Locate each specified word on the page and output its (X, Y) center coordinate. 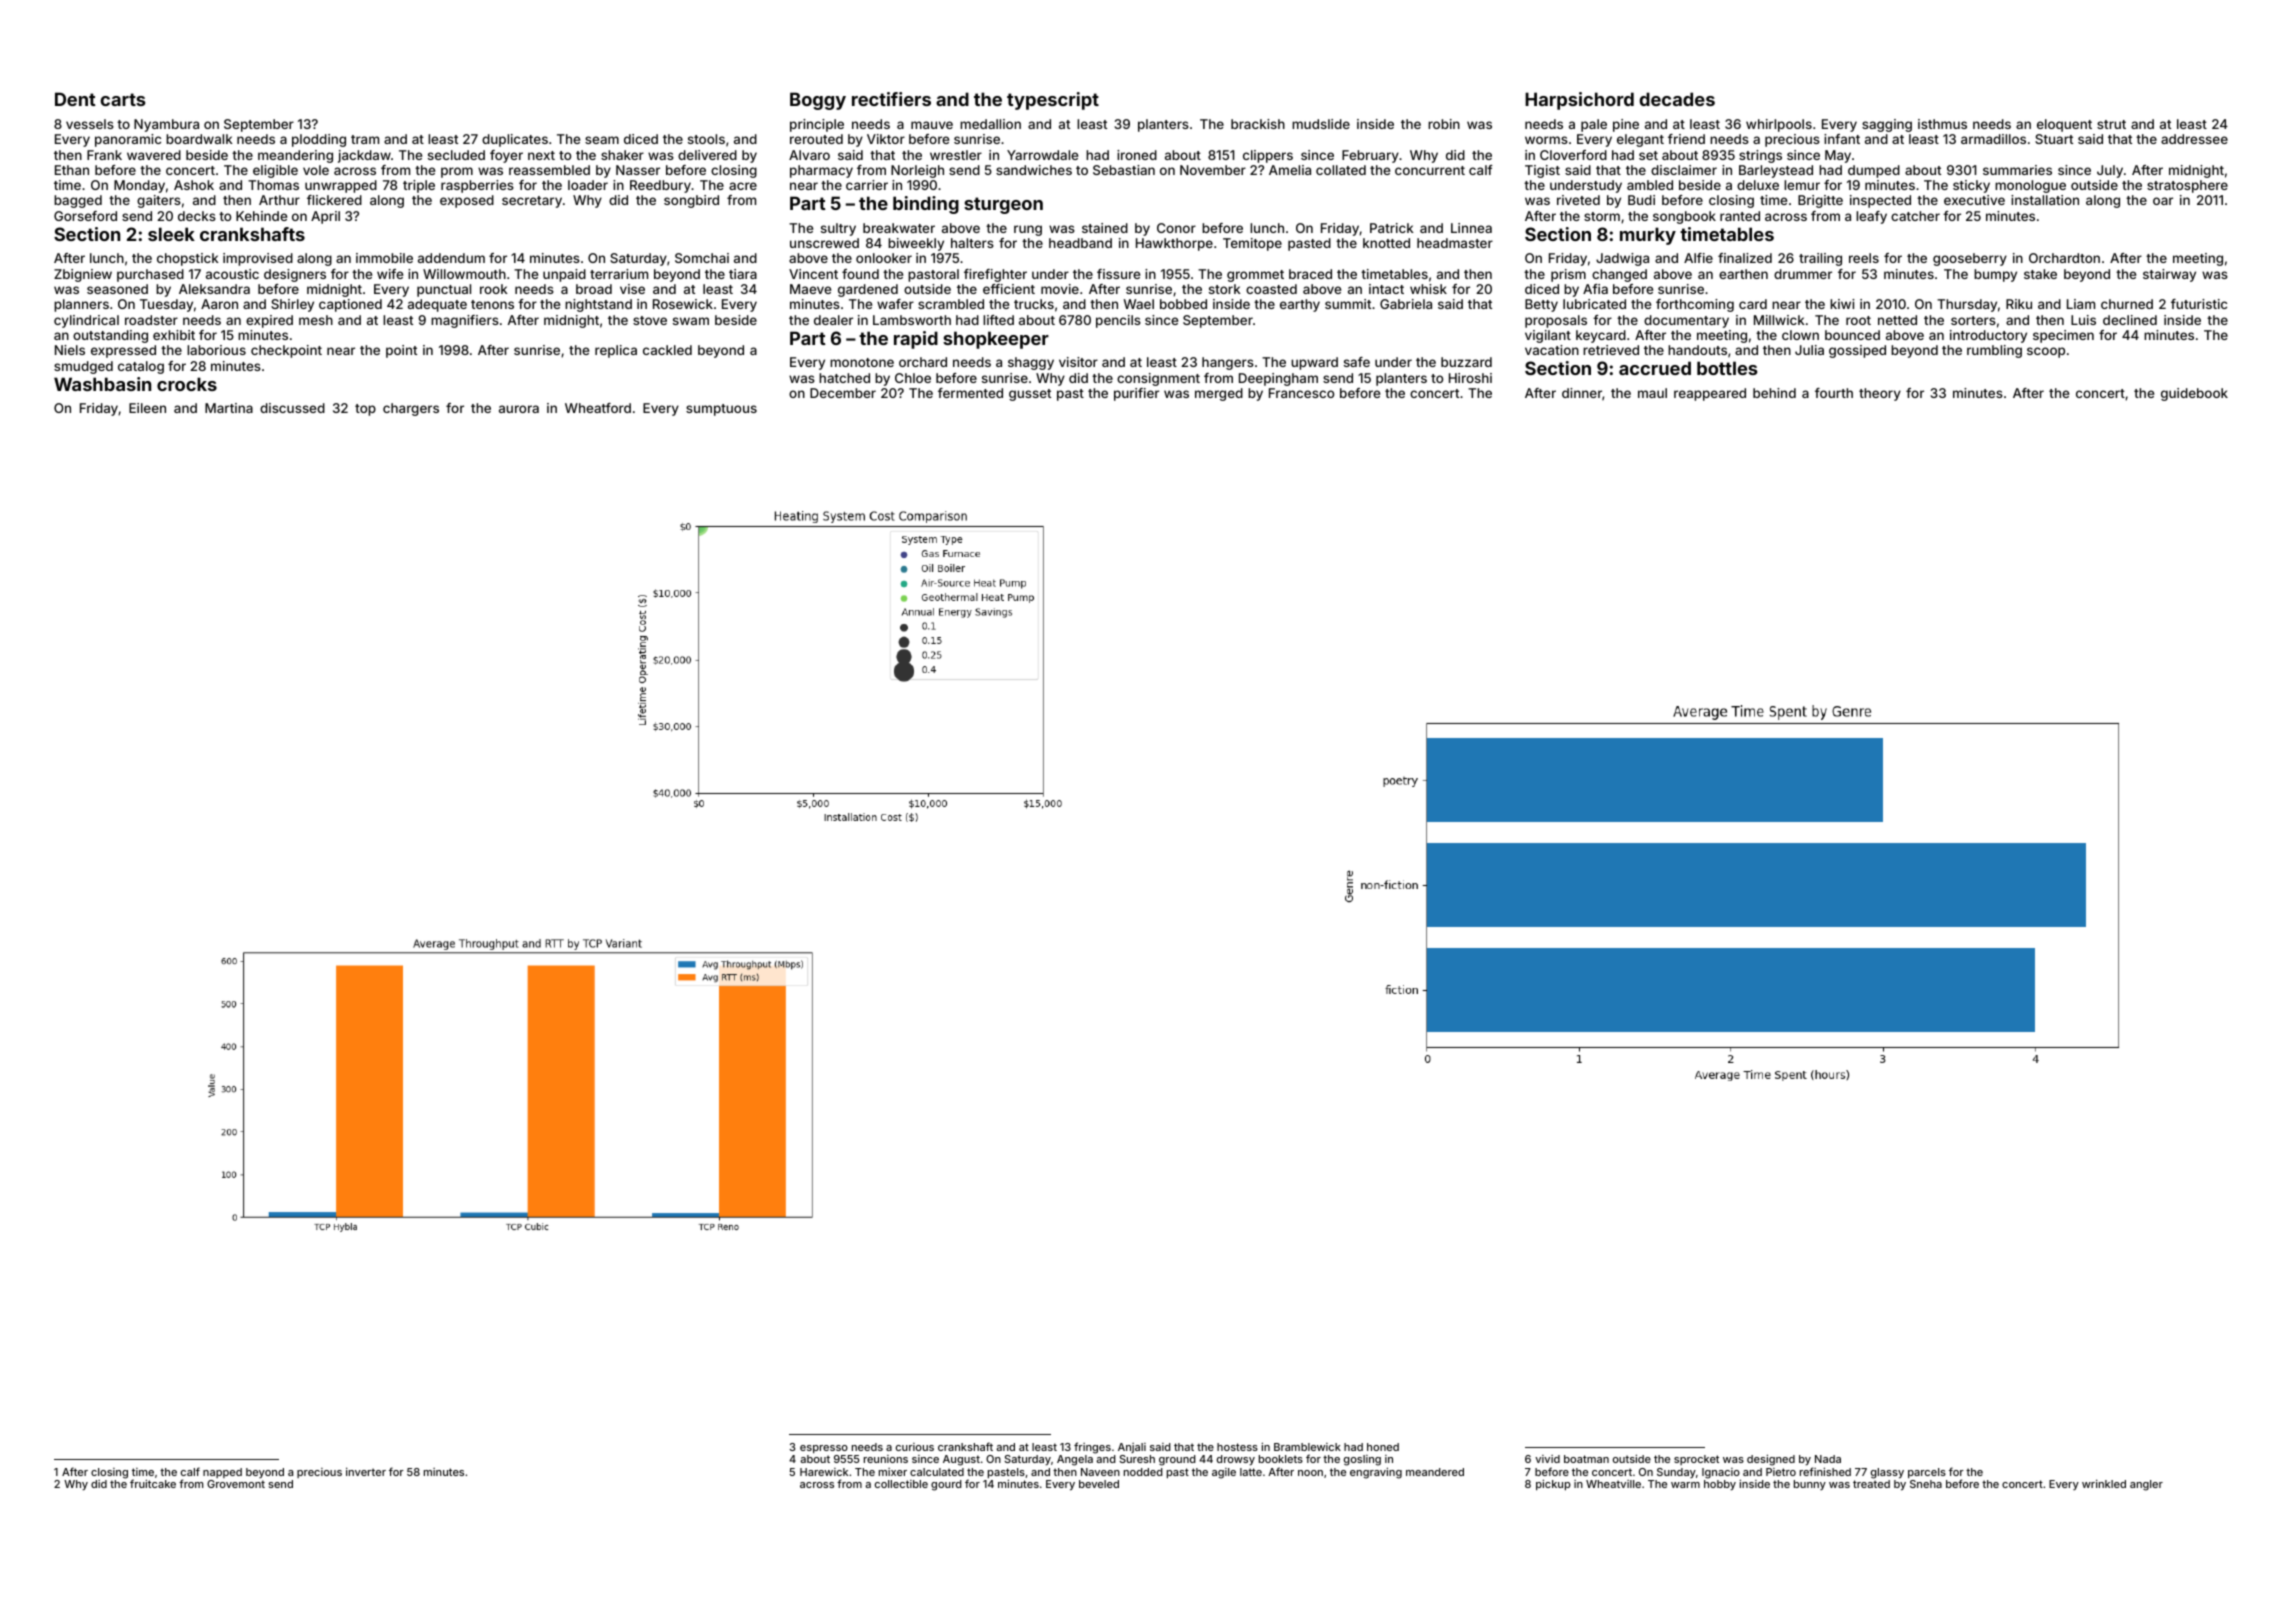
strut (2111, 124)
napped (222, 1473)
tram (365, 139)
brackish (1258, 124)
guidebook (2194, 394)
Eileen (147, 408)
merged (1219, 394)
